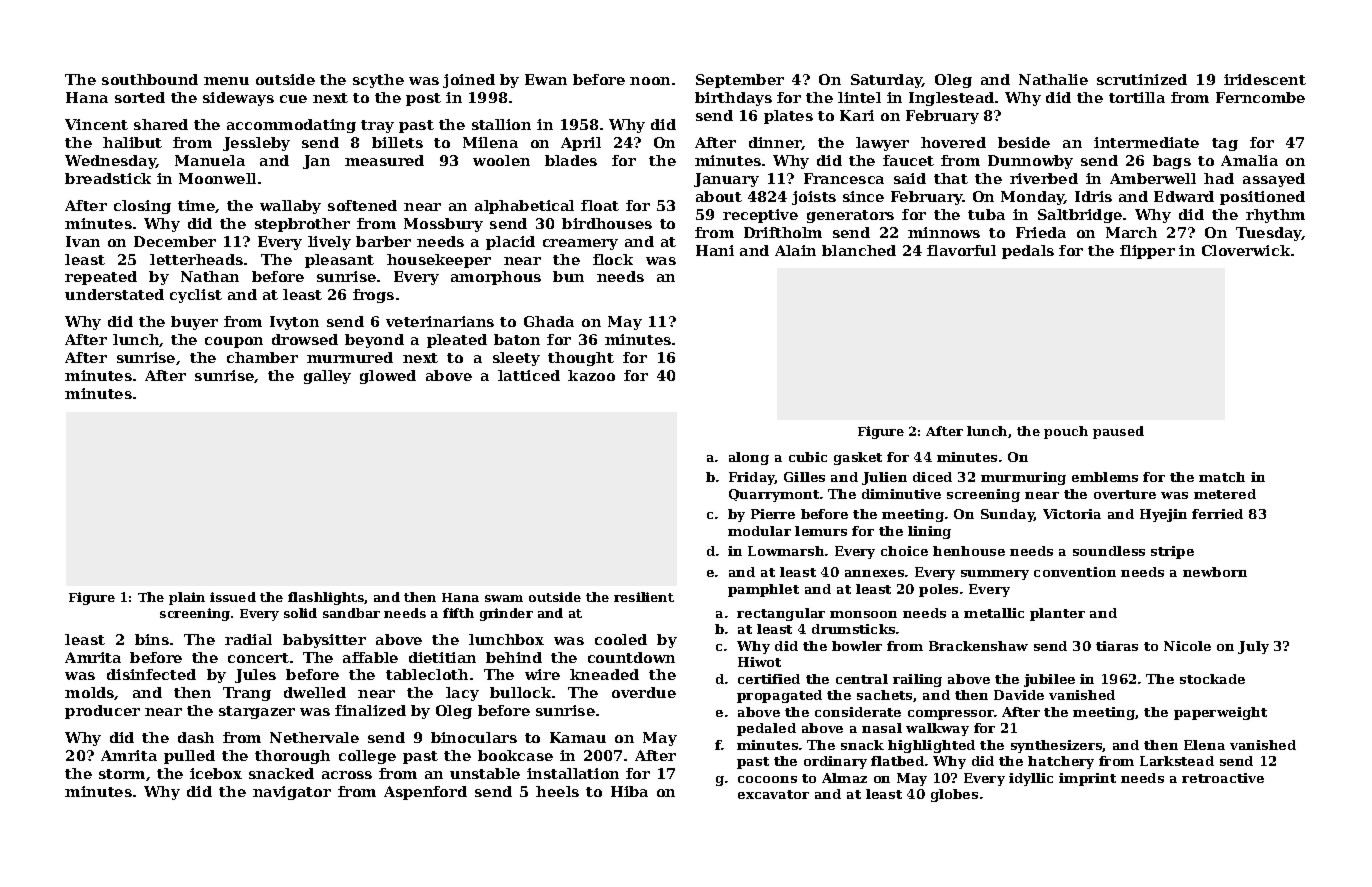 The width and height of the screenshot is (1372, 887). Describe the element at coordinates (1118, 432) in the screenshot. I see `paused` at that location.
